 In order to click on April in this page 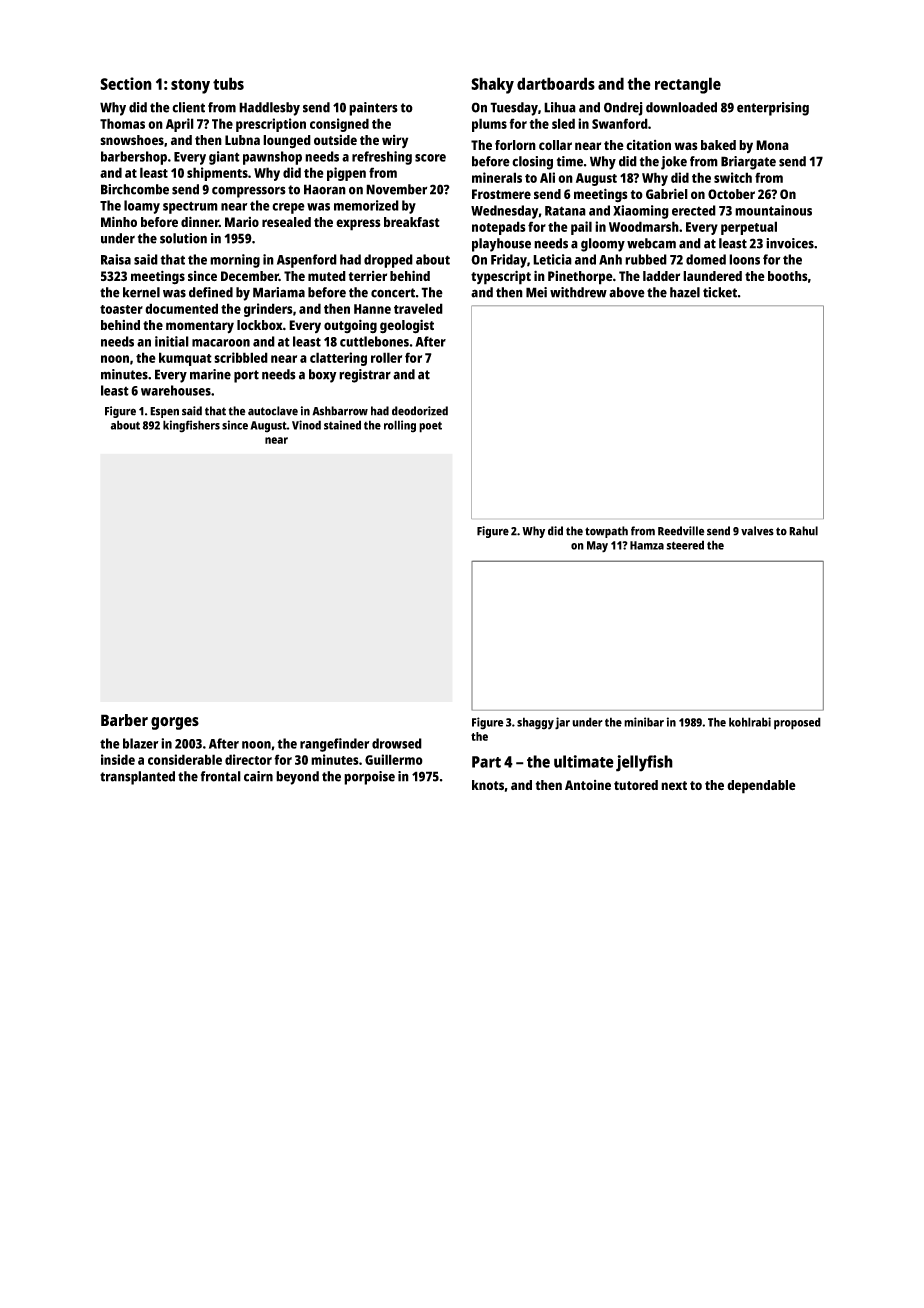, I will do `click(180, 125)`.
